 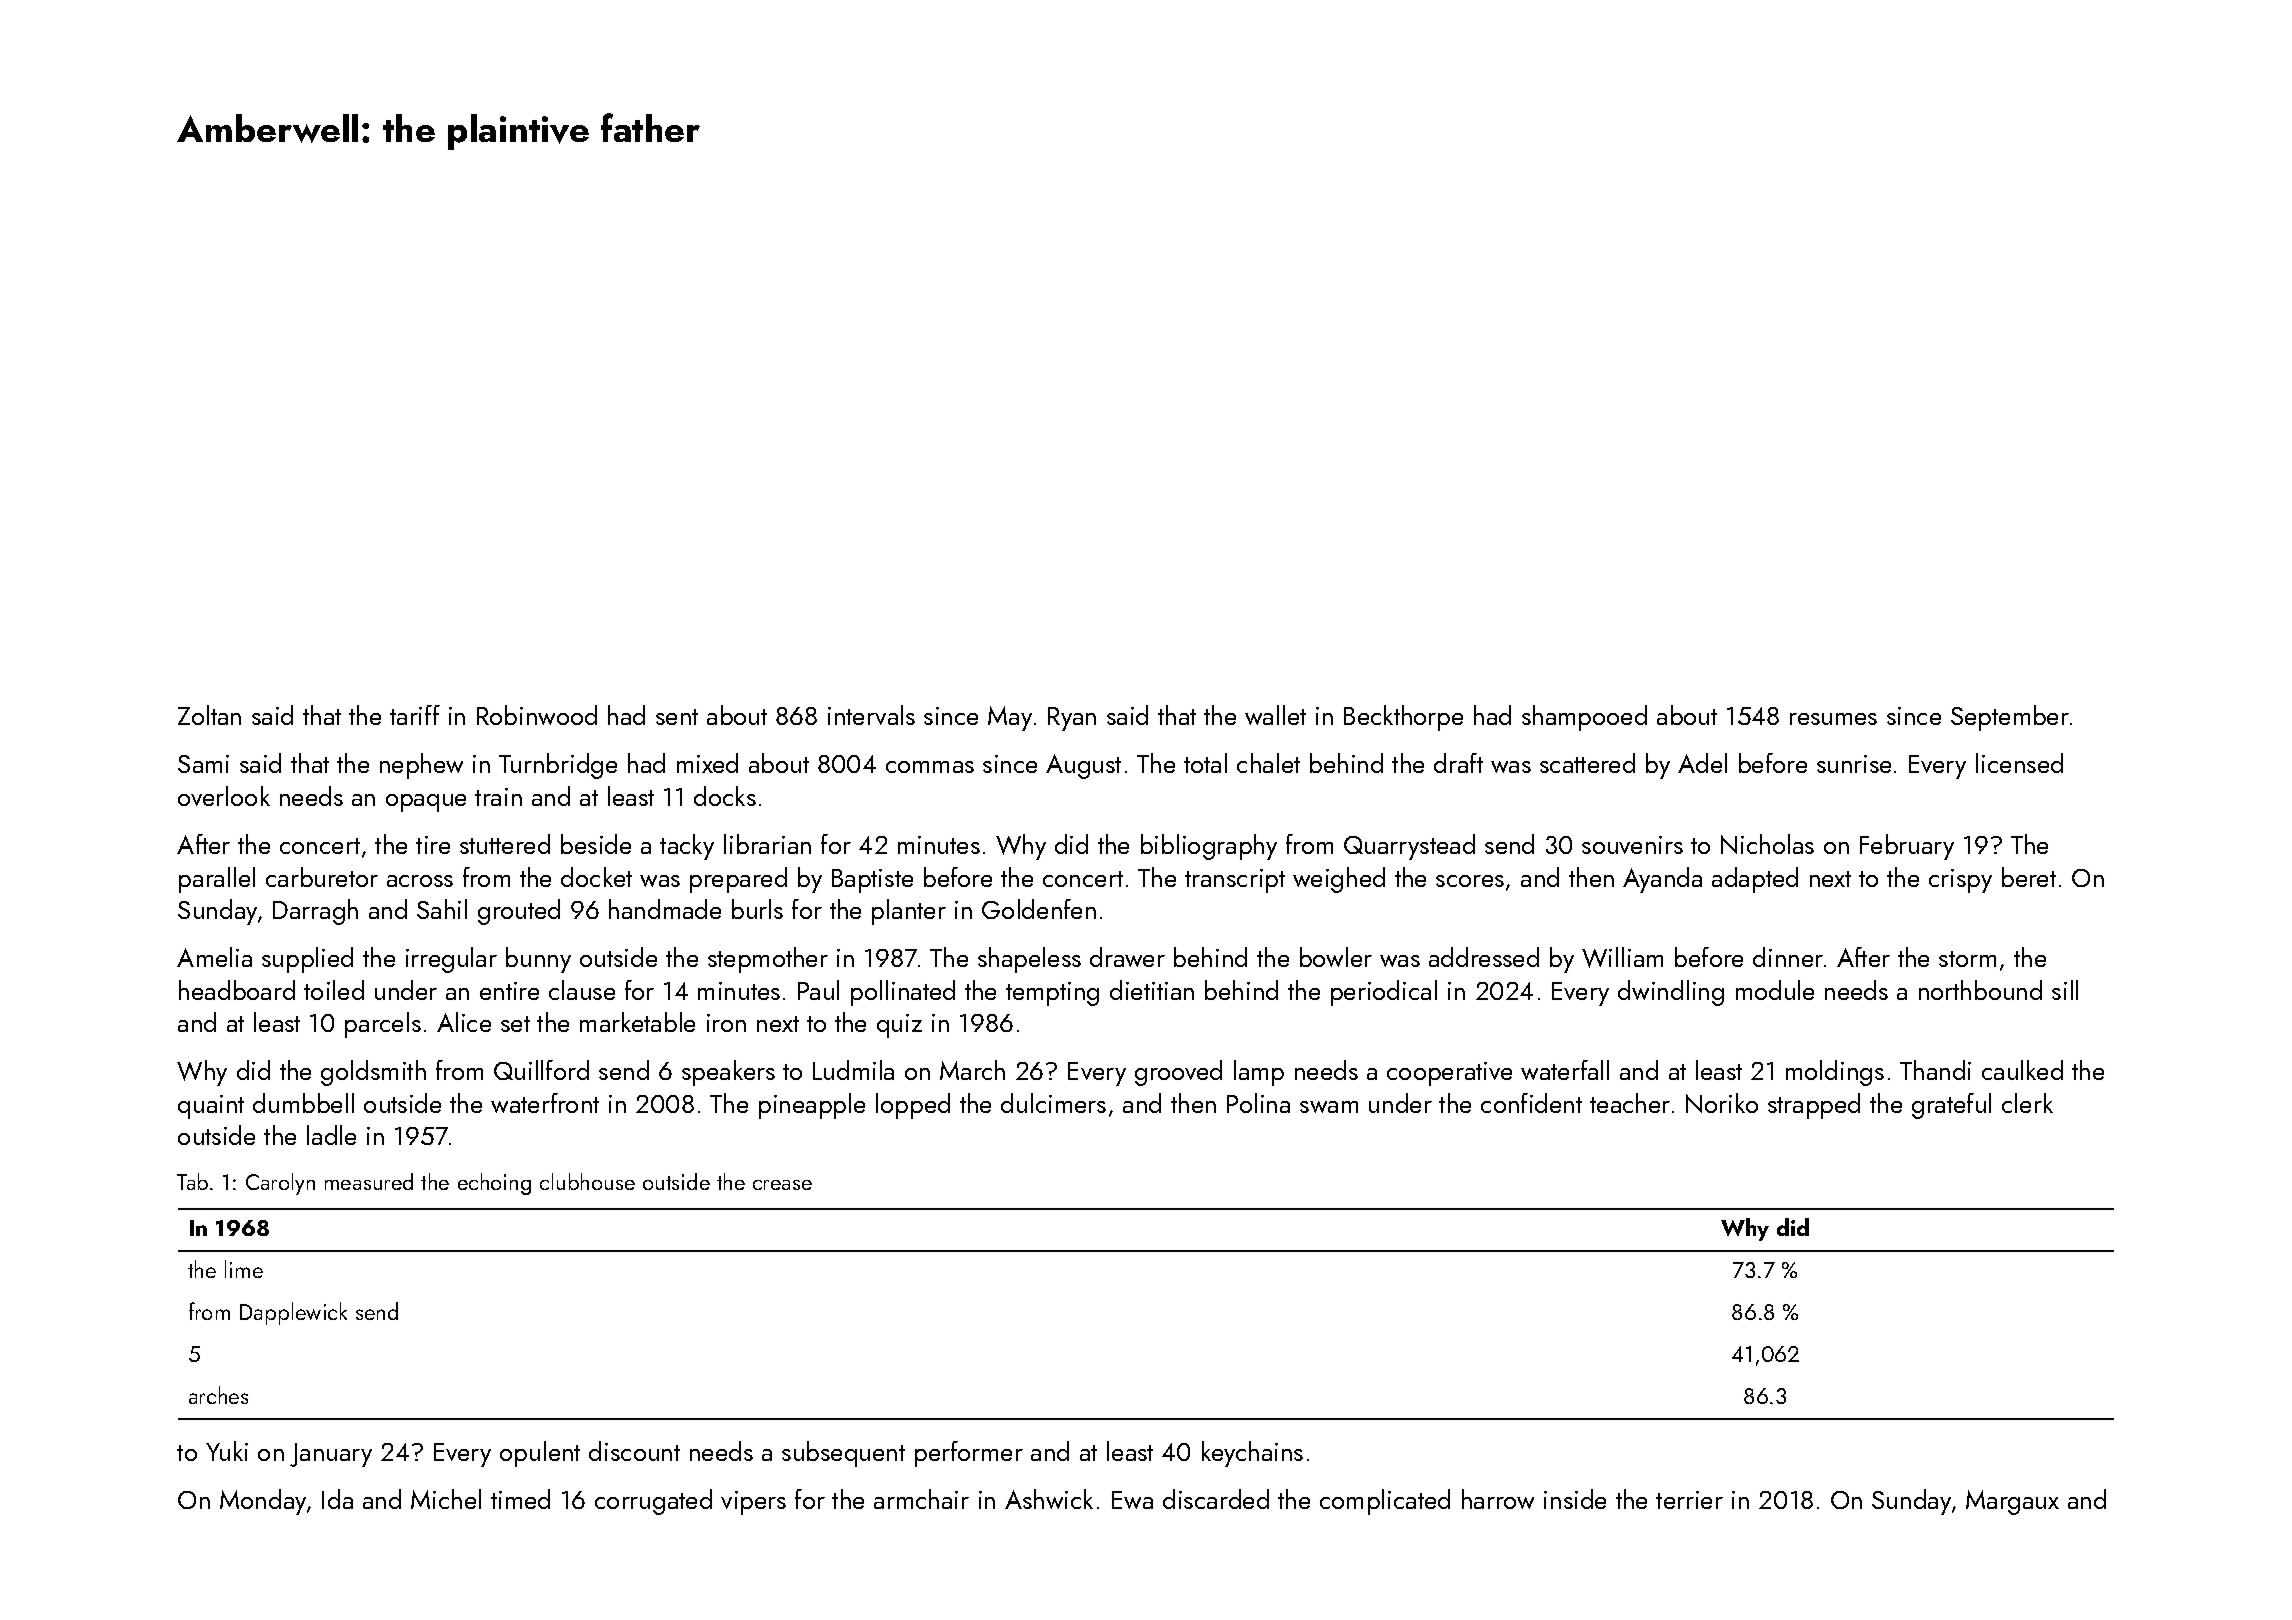 I want to click on vipers, so click(x=753, y=1503).
